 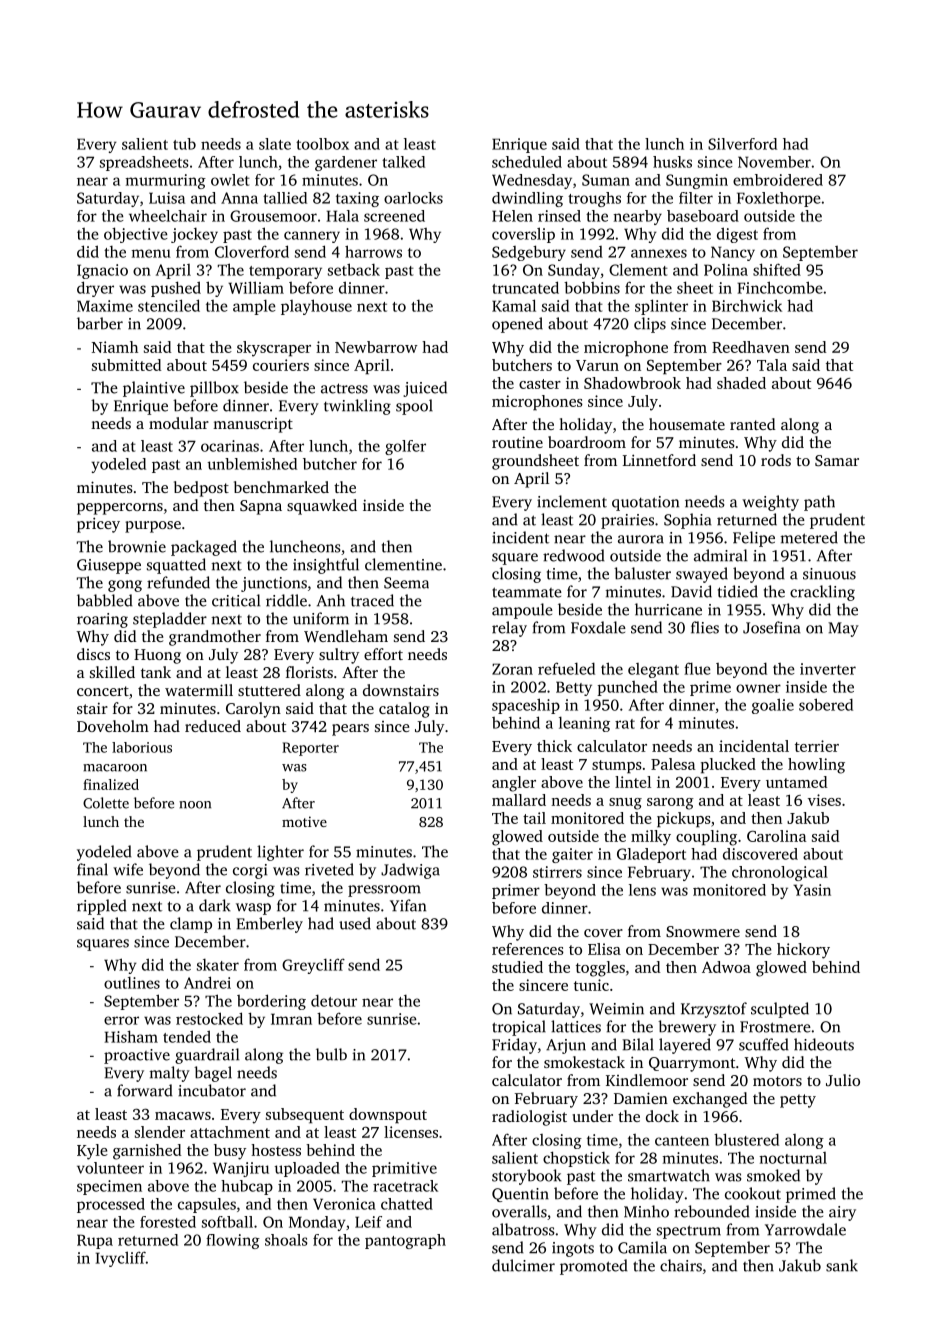 What do you see at coordinates (525, 287) in the screenshot?
I see `truncated` at bounding box center [525, 287].
